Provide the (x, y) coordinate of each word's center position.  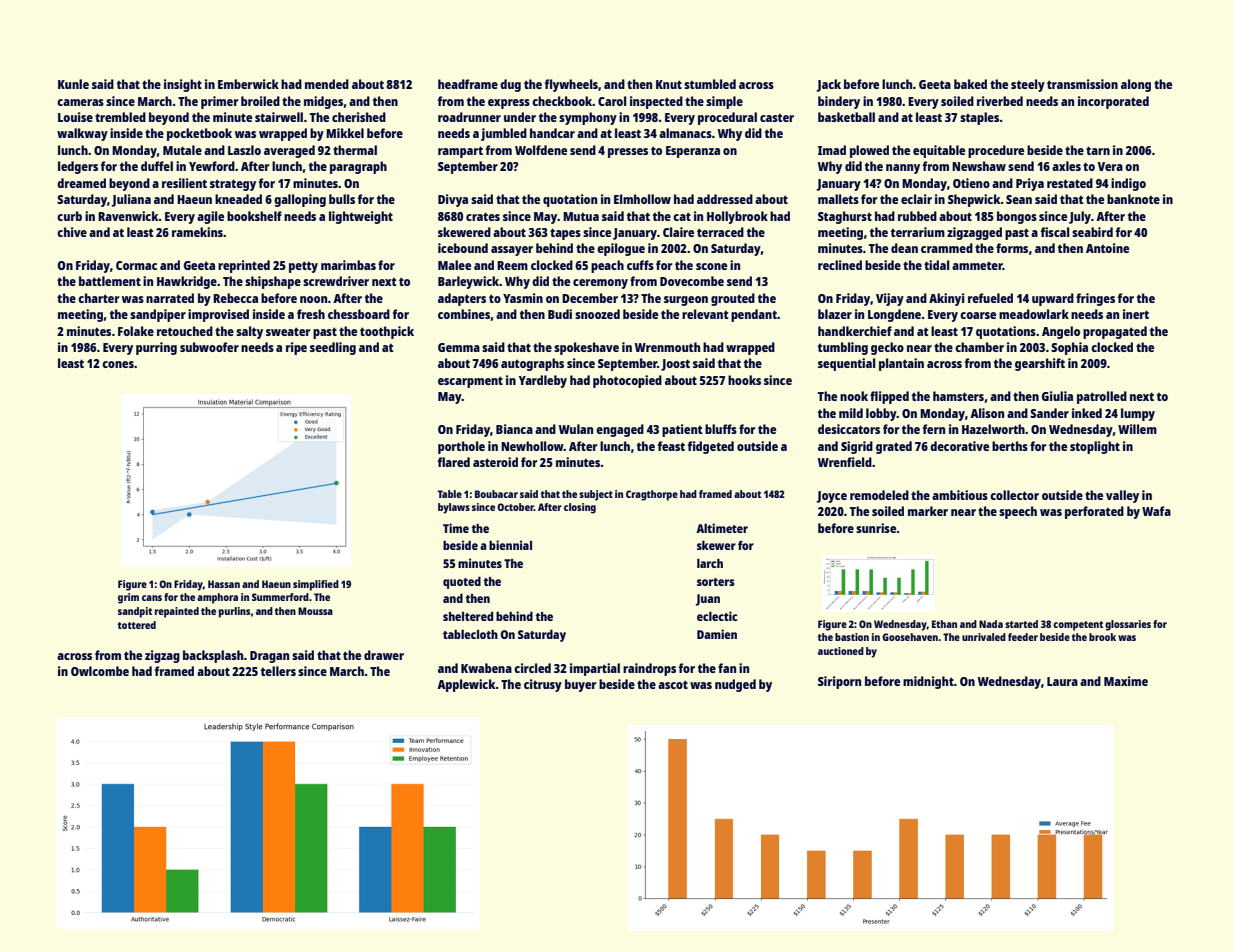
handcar (552, 133)
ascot (673, 684)
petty (303, 267)
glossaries (1128, 625)
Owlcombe (100, 671)
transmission (1082, 84)
